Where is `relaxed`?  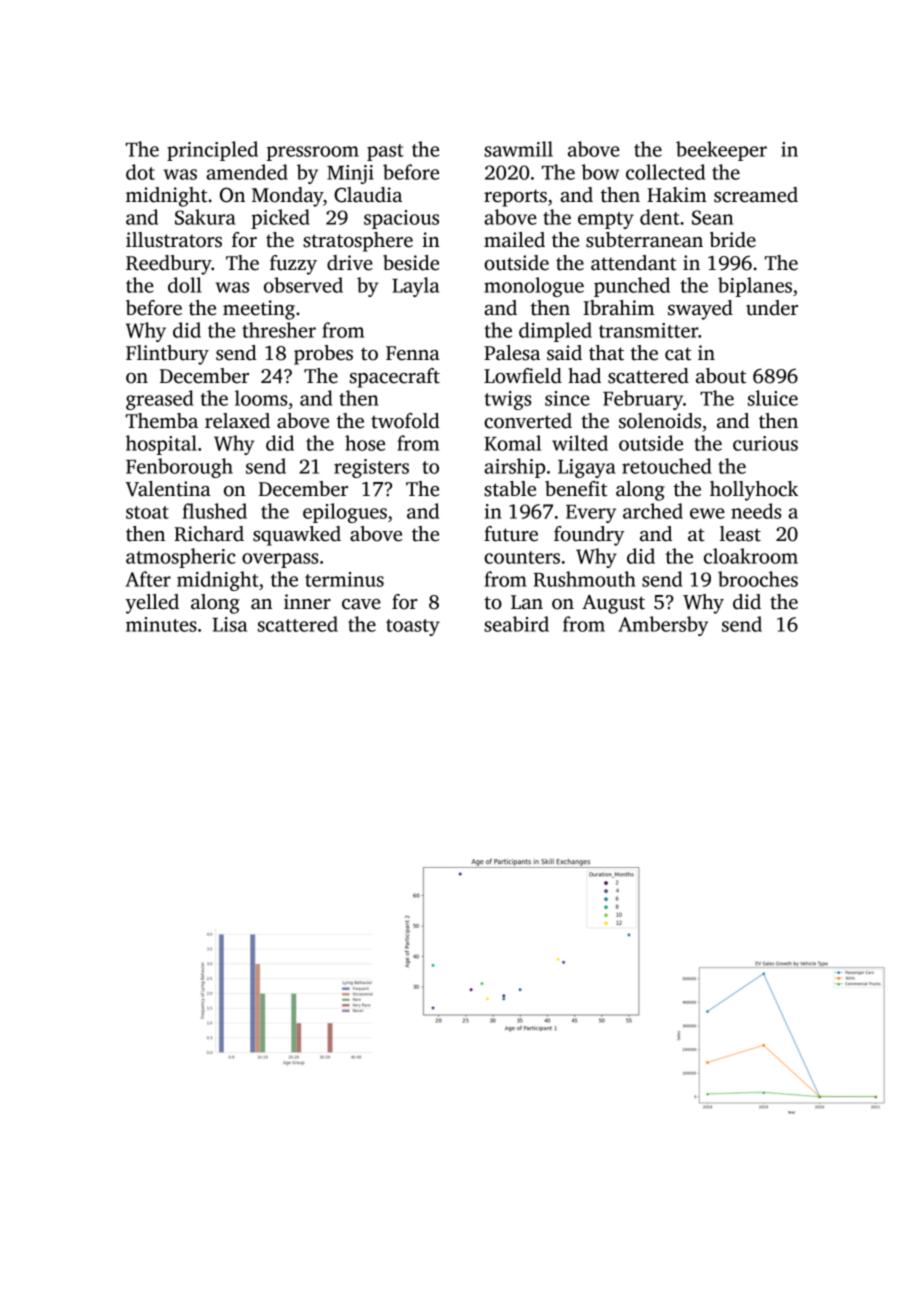 relaxed is located at coordinates (237, 421).
